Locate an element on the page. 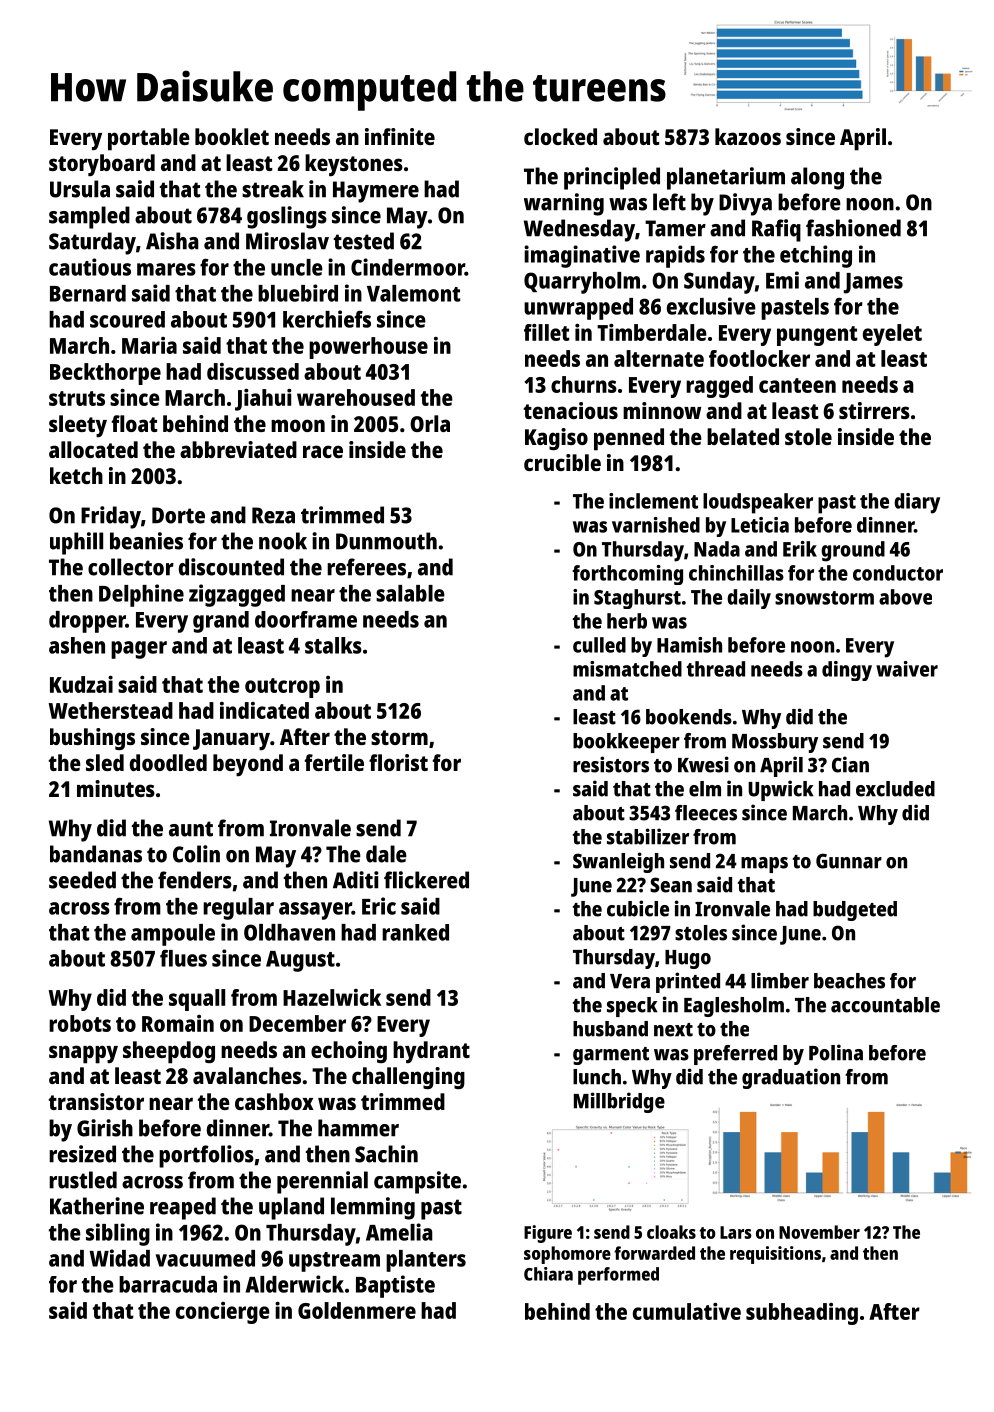 This page has height=1412, width=994. infinite is located at coordinates (400, 136).
